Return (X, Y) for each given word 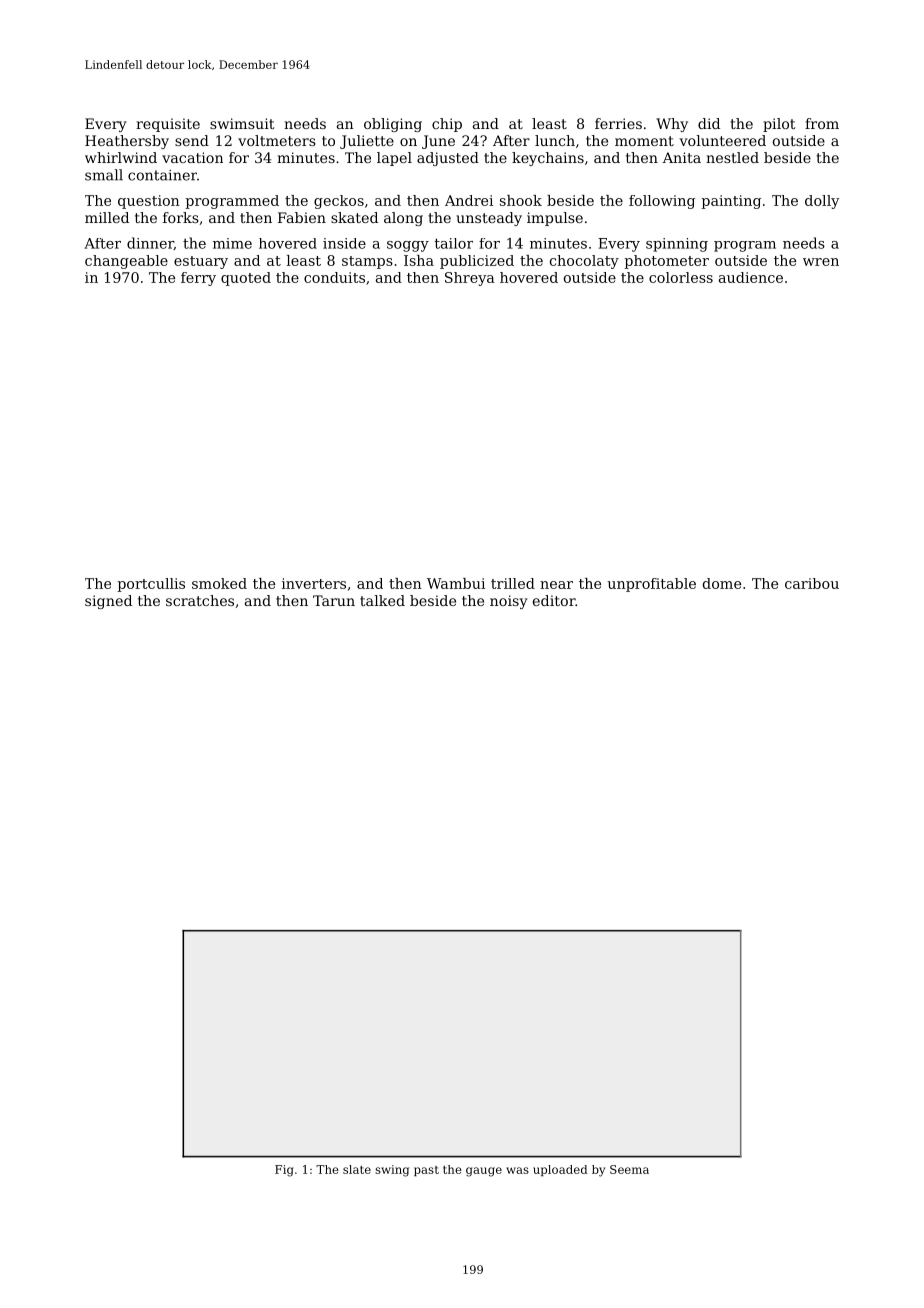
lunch (555, 140)
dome (722, 583)
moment (644, 141)
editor (554, 600)
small (104, 175)
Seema (629, 1169)
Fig (284, 1171)
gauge (484, 1172)
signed (108, 602)
